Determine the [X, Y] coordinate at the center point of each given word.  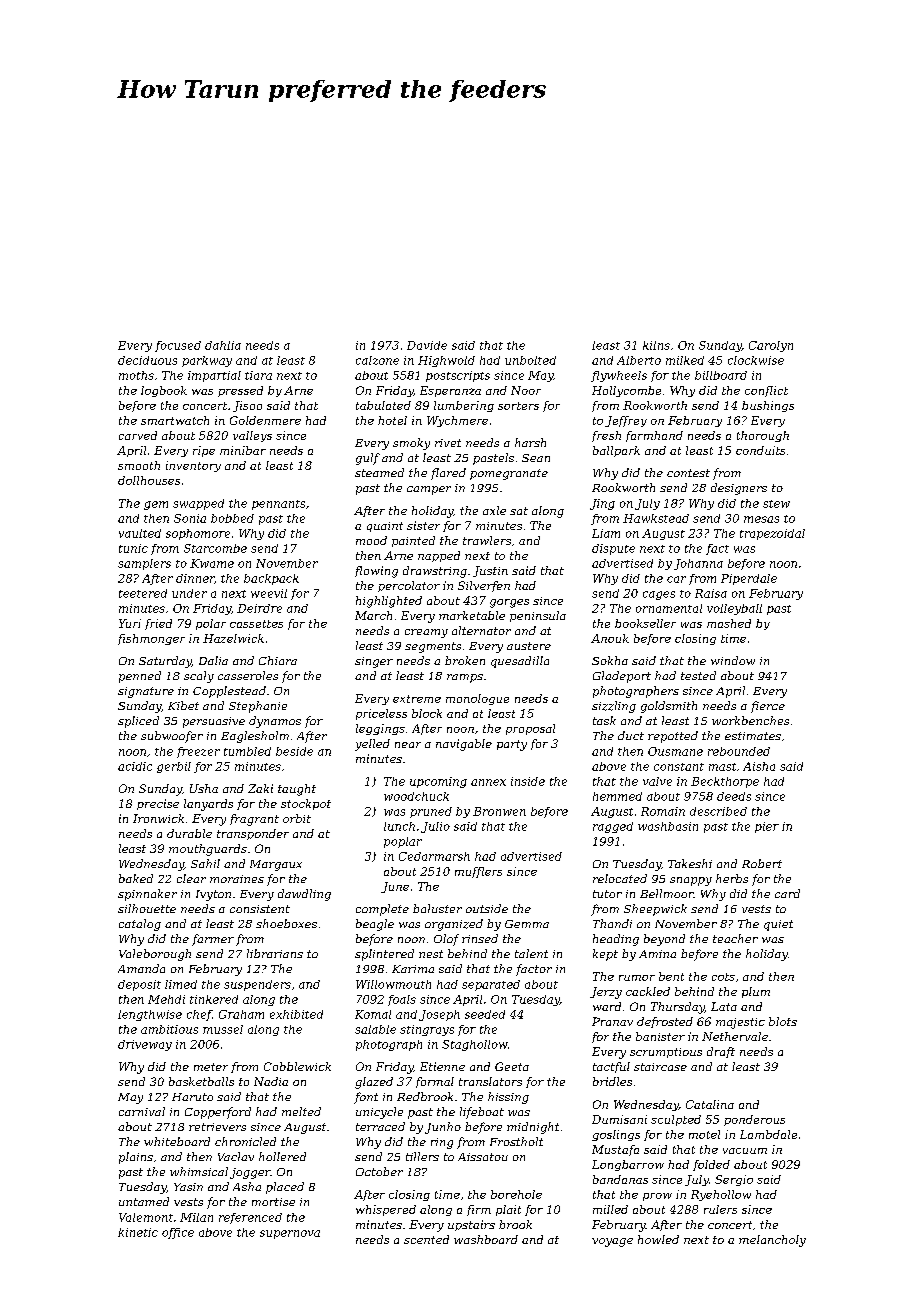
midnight [533, 1128]
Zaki [260, 788]
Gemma [527, 924]
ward [607, 1006]
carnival [142, 1111]
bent [671, 976]
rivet [448, 443]
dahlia [223, 345]
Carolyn [771, 346]
